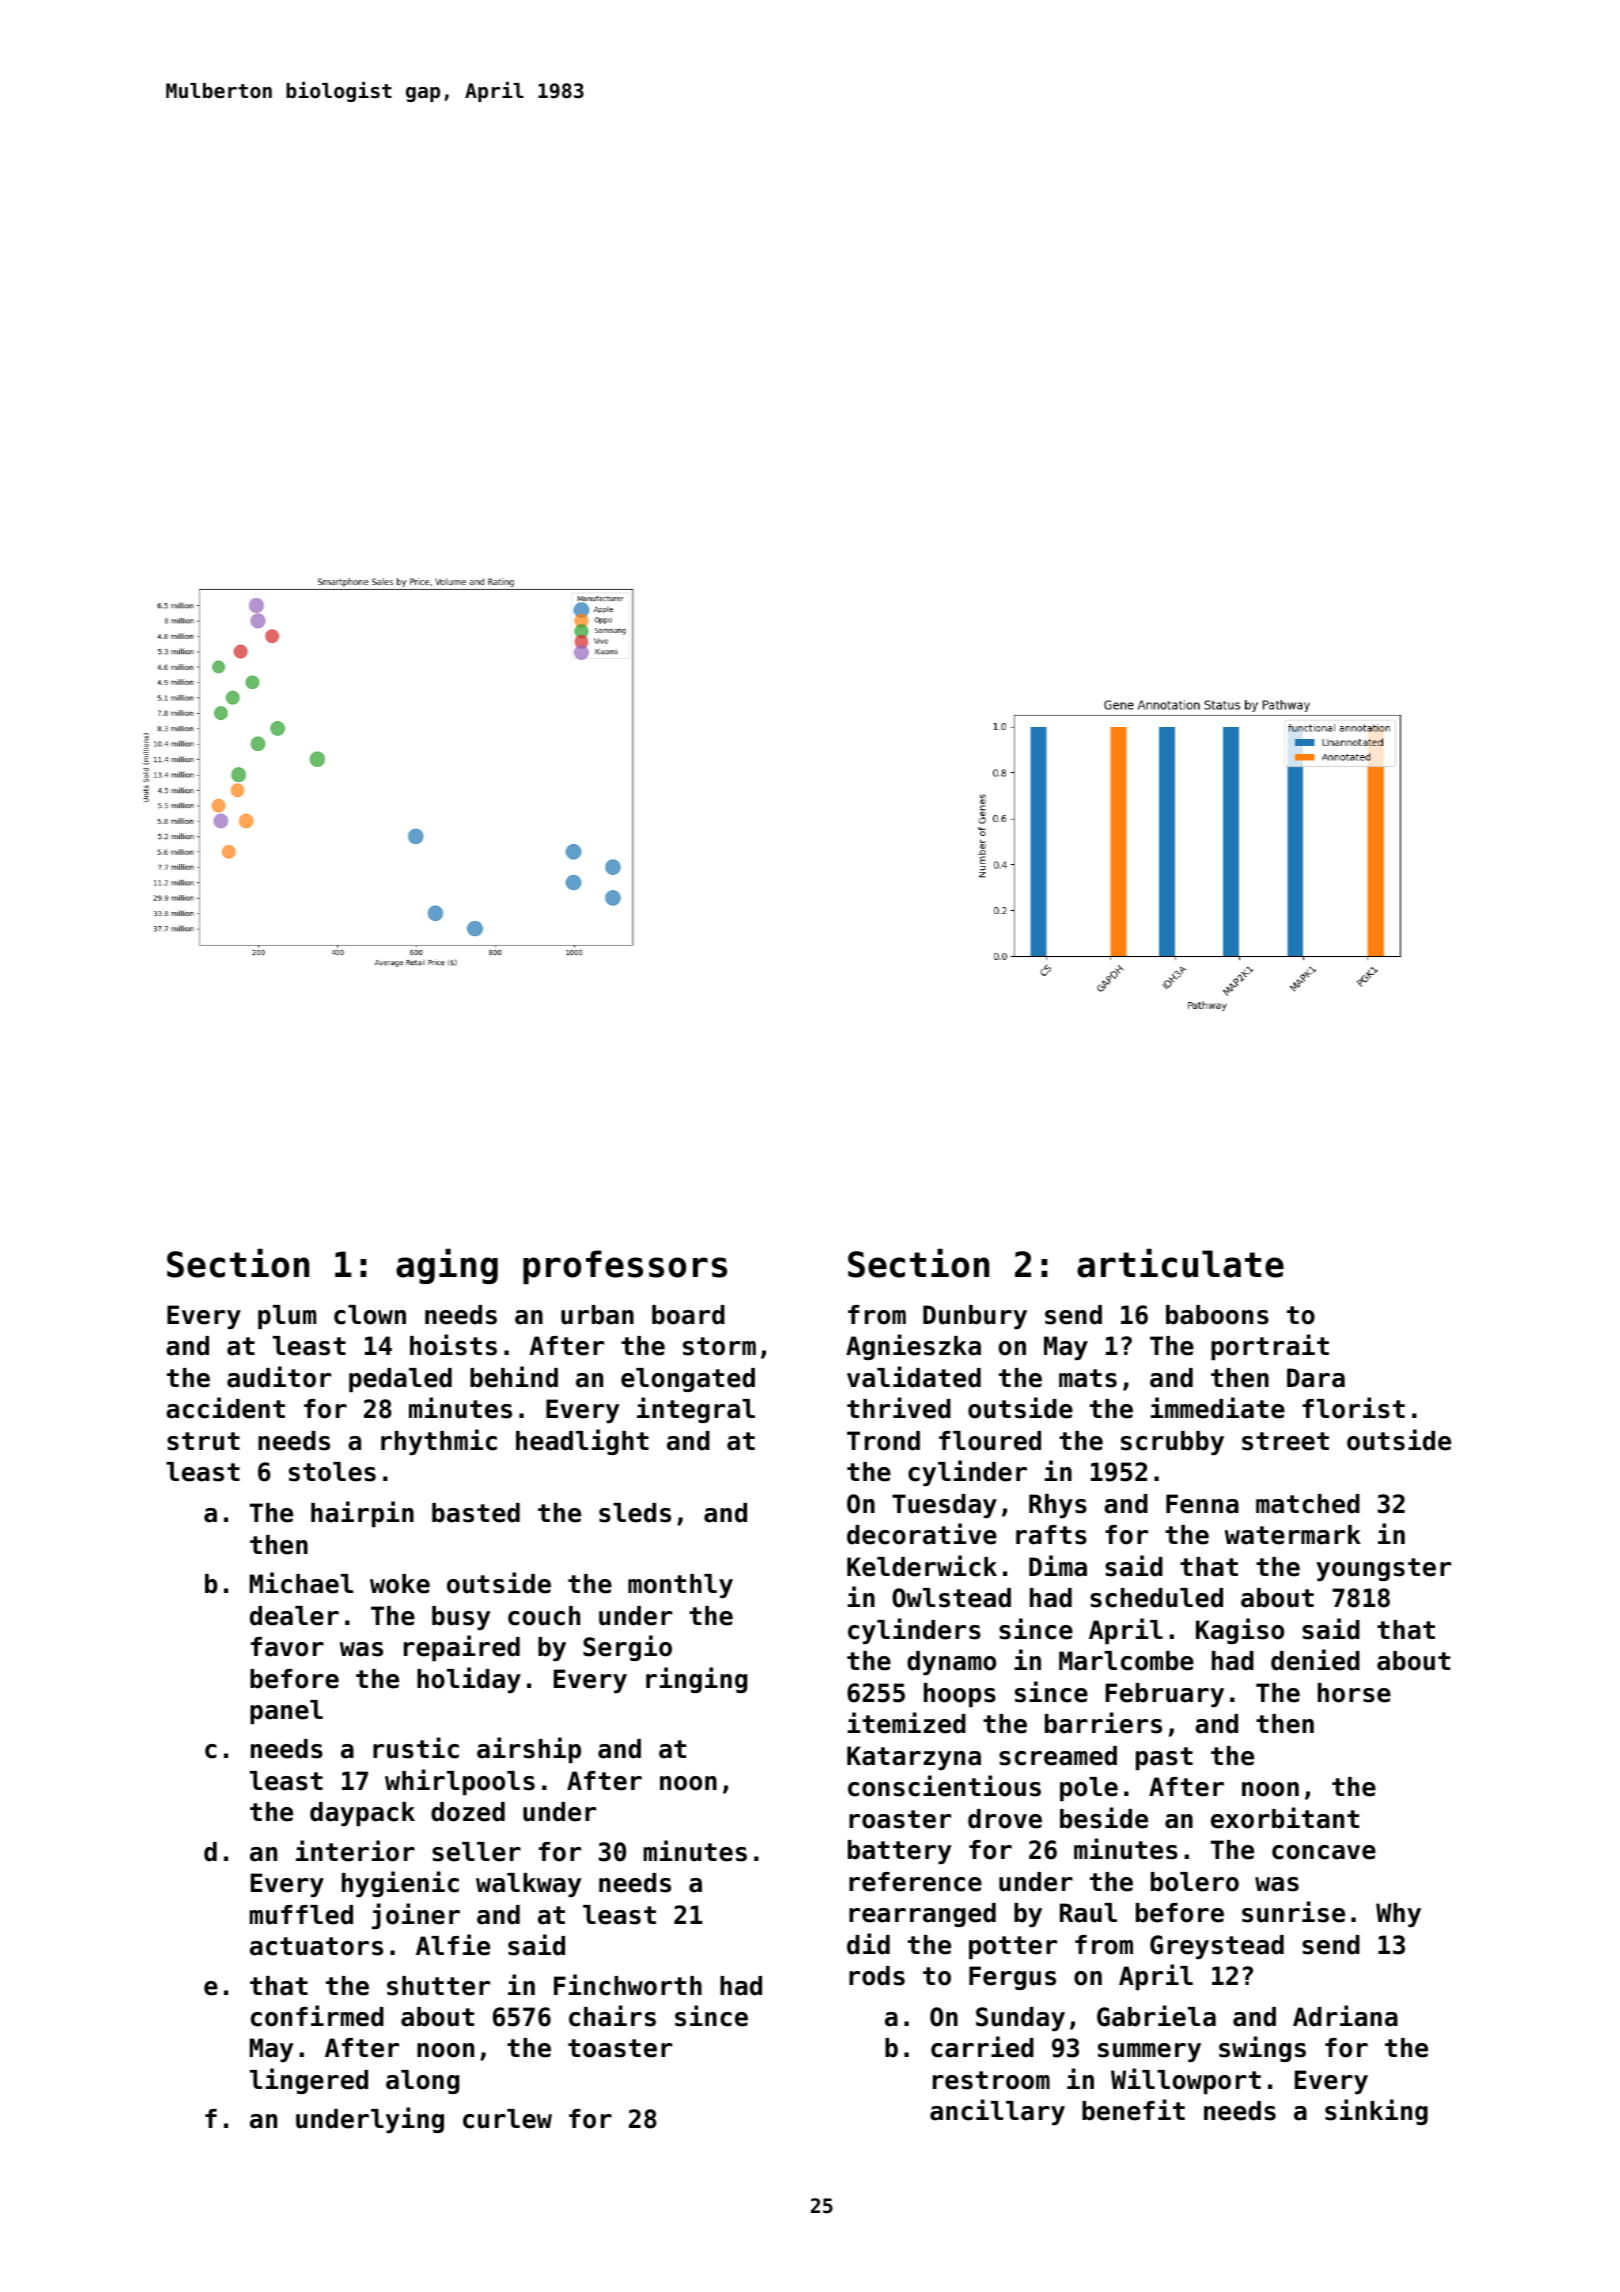 Image resolution: width=1620 pixels, height=2292 pixels. I want to click on baboons, so click(1217, 1315).
